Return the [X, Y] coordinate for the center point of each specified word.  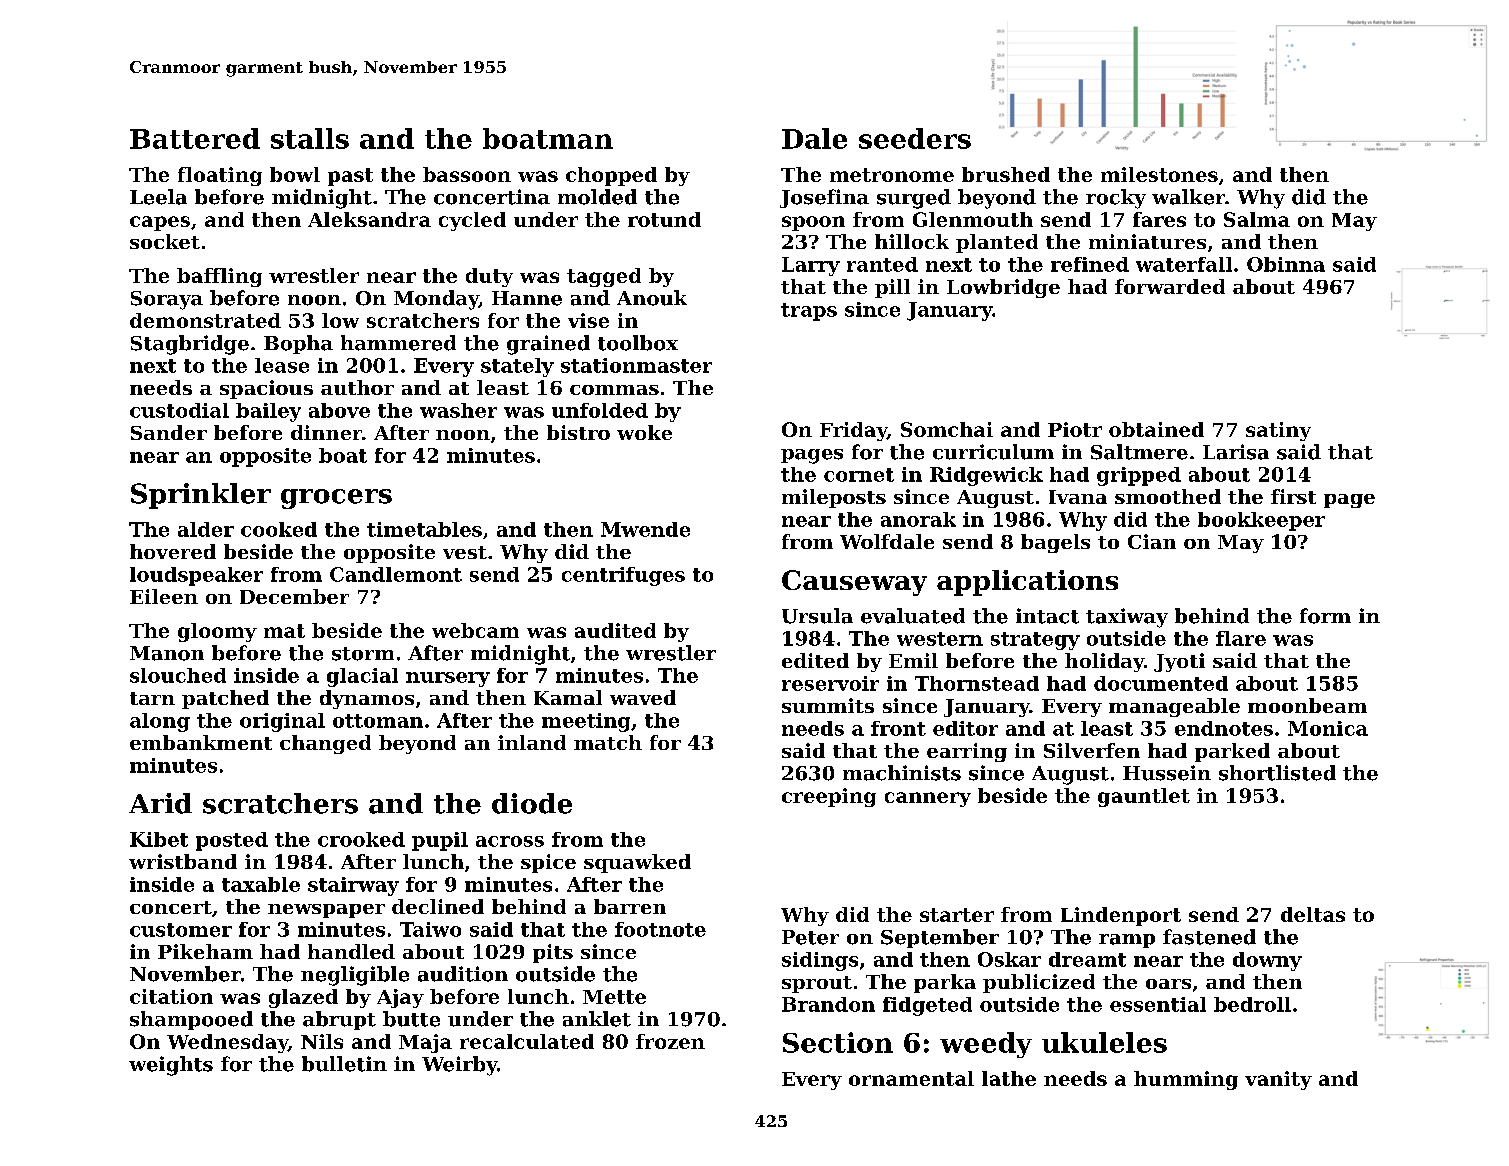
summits [828, 705]
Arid [160, 803]
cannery [928, 799]
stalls [310, 138]
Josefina [824, 198]
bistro [578, 432]
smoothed [1168, 496]
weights [171, 1066]
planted [997, 243]
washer [458, 410]
